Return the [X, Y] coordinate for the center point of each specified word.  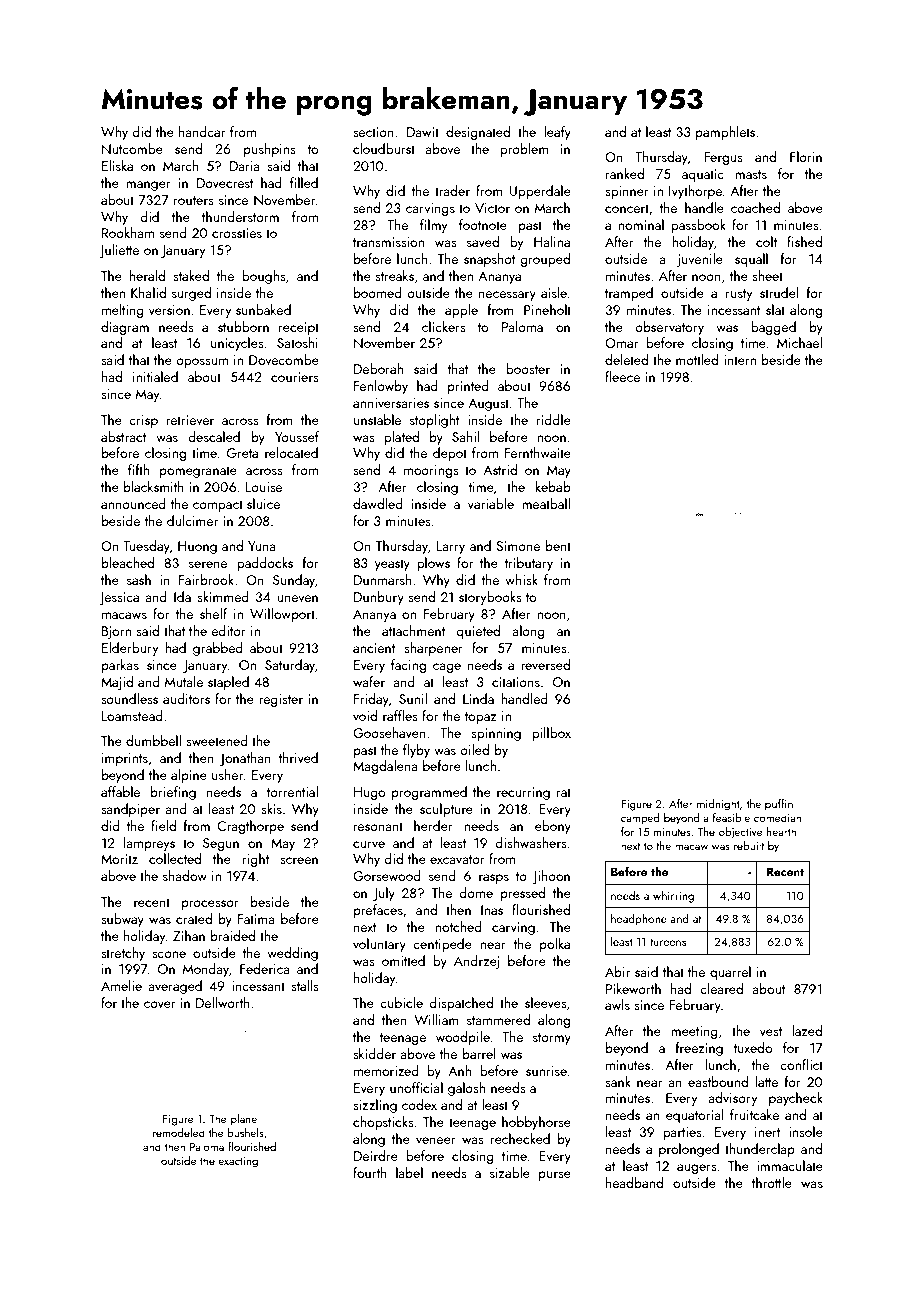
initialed [155, 376]
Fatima [256, 919]
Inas [492, 910]
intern [740, 360]
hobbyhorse [536, 1123]
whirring [673, 897]
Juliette [119, 251]
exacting [238, 1162]
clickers [444, 326]
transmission [388, 242]
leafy [557, 133]
